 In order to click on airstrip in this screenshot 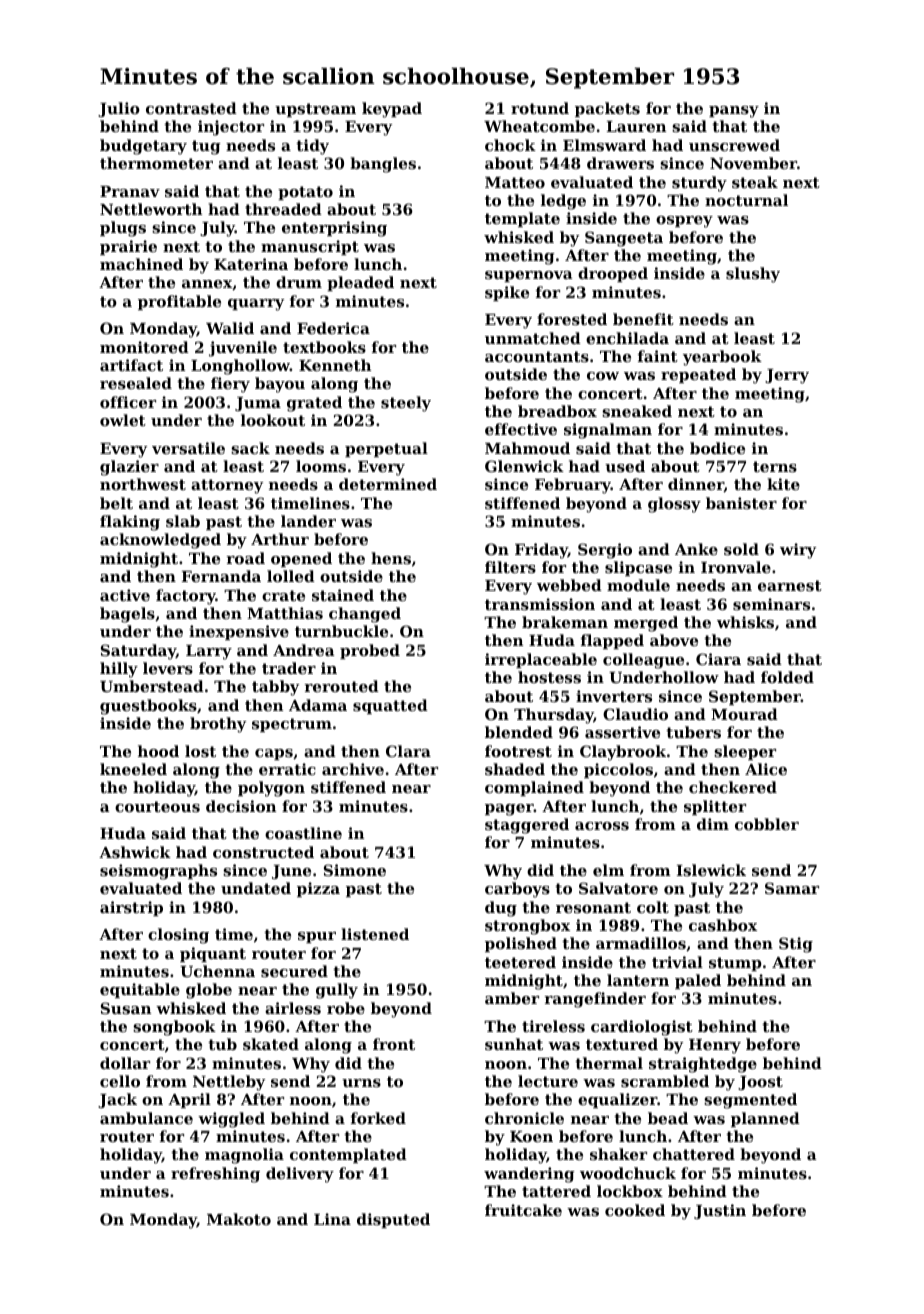, I will do `click(131, 908)`.
